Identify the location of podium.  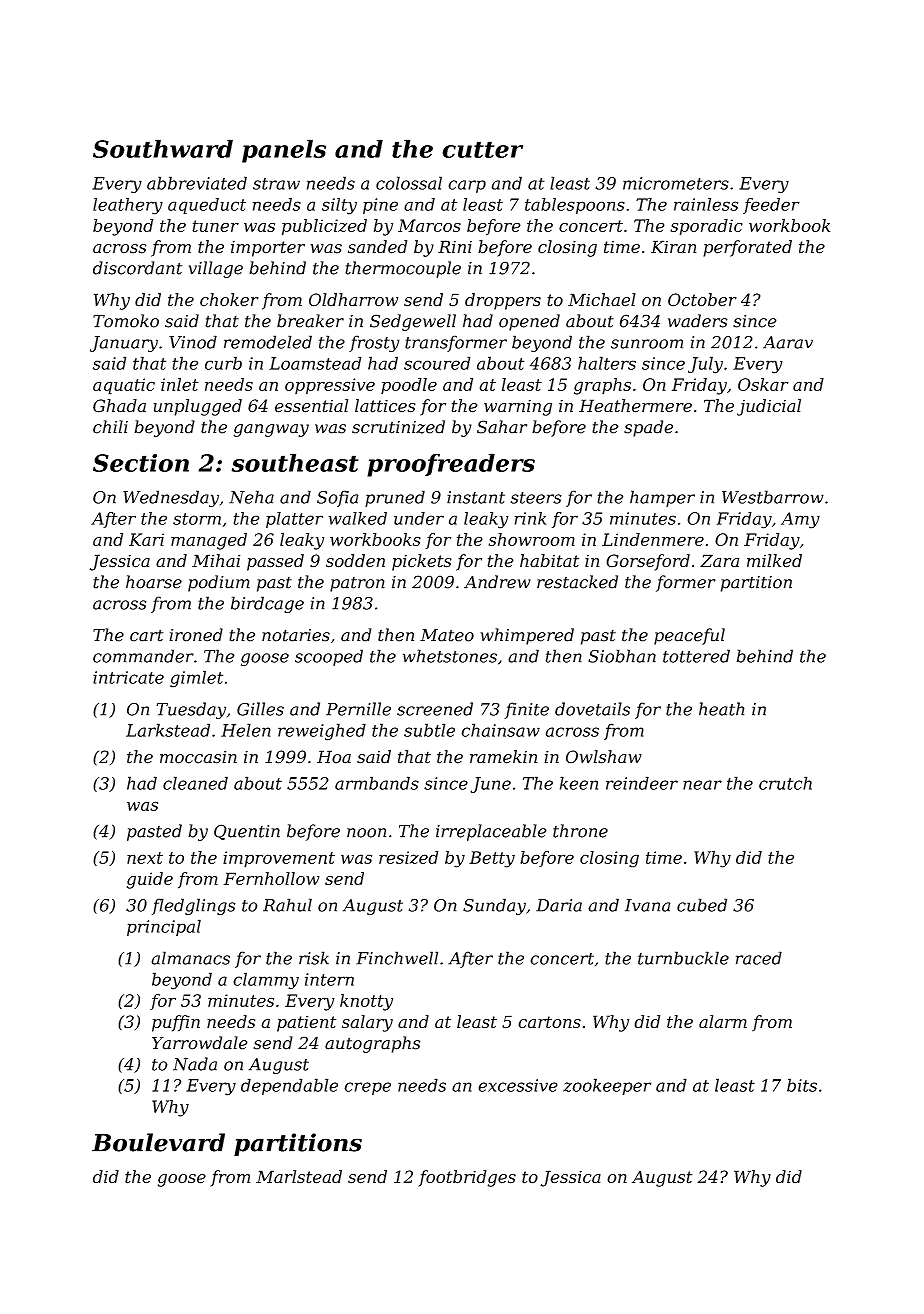
(219, 583).
